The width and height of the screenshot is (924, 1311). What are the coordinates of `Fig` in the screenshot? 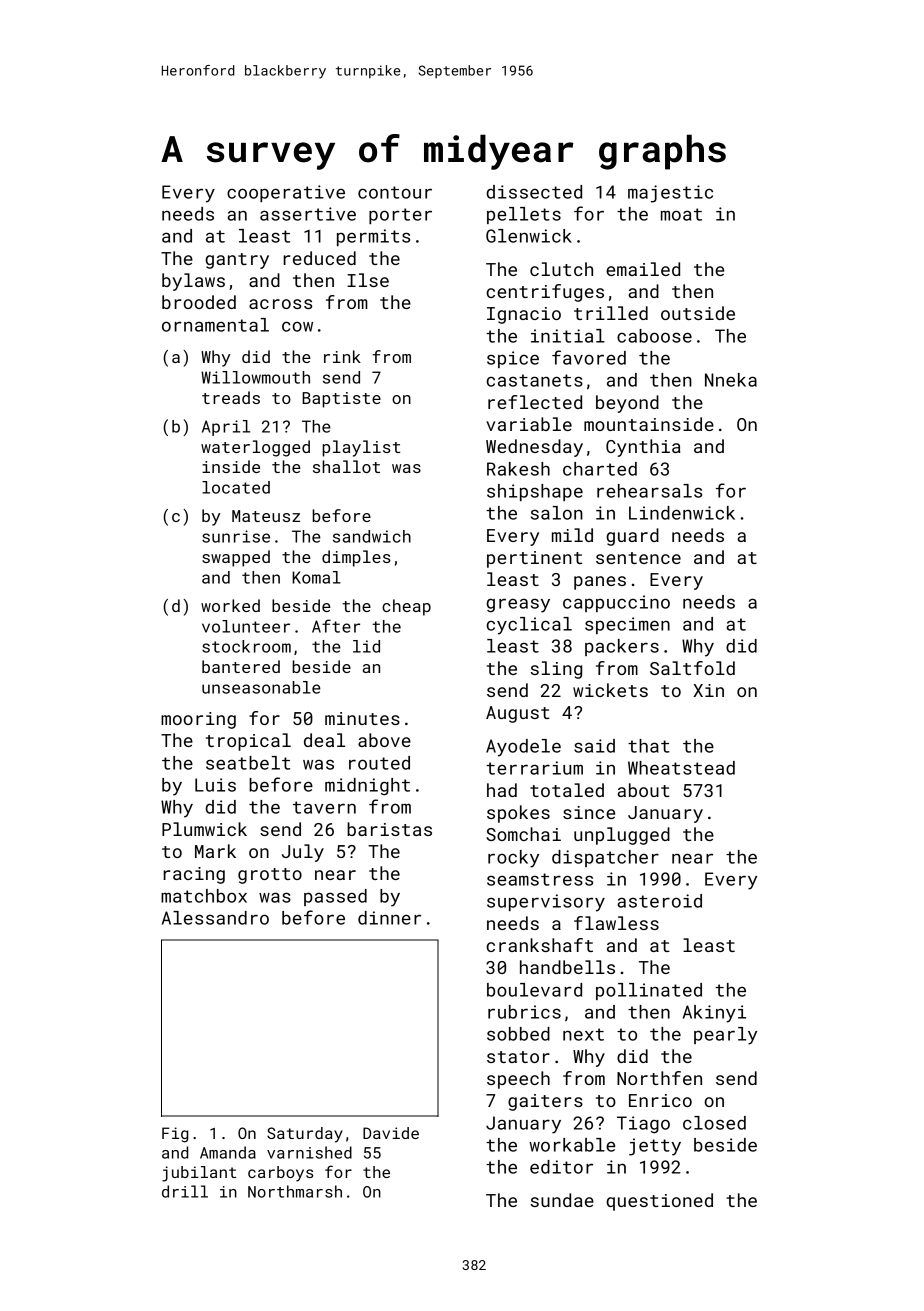 It's located at (175, 1135).
